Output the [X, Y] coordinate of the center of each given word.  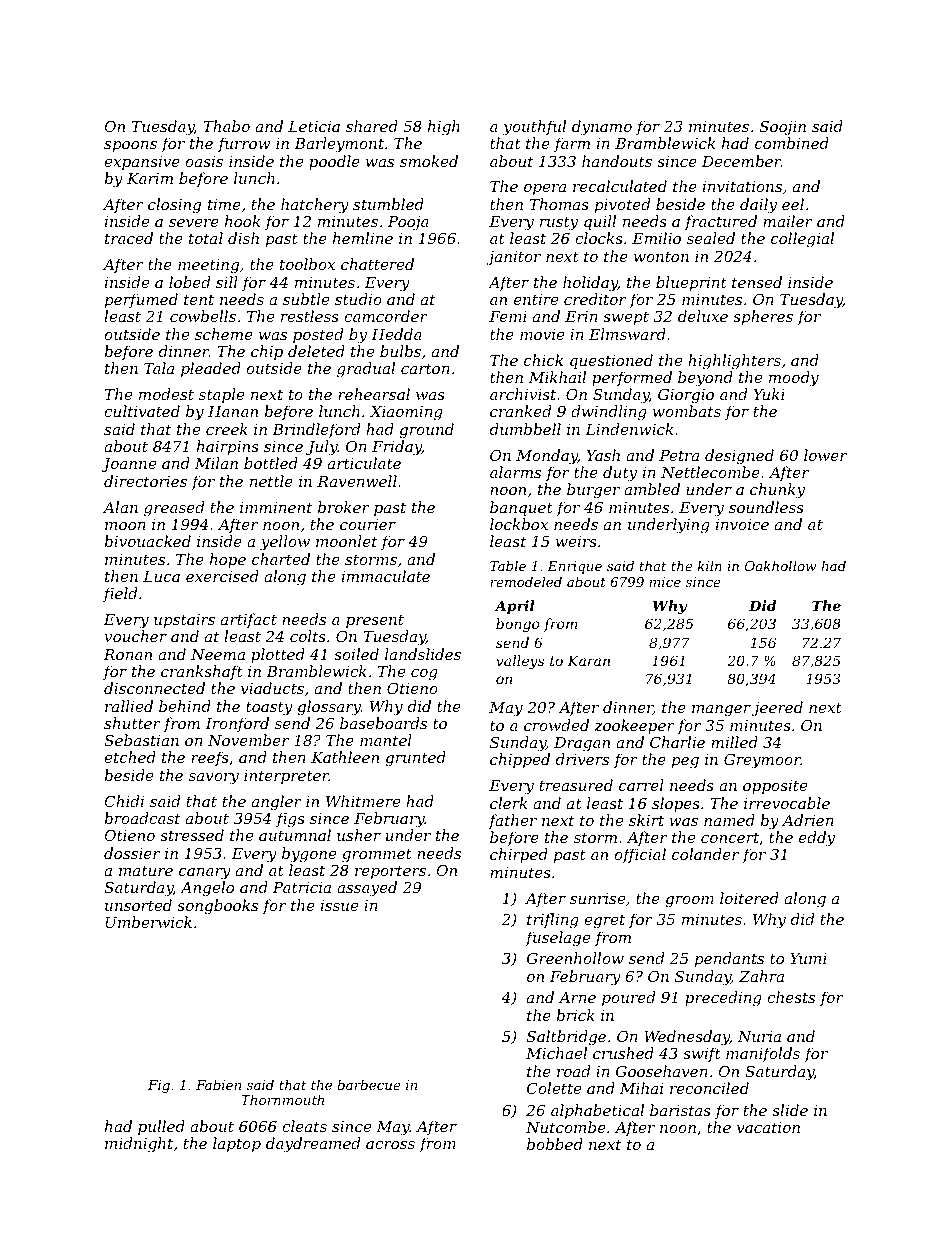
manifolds [763, 1054]
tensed [757, 282]
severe [194, 223]
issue [339, 905]
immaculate [386, 576]
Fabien [218, 1084]
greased [174, 509]
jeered [777, 709]
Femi [508, 316]
